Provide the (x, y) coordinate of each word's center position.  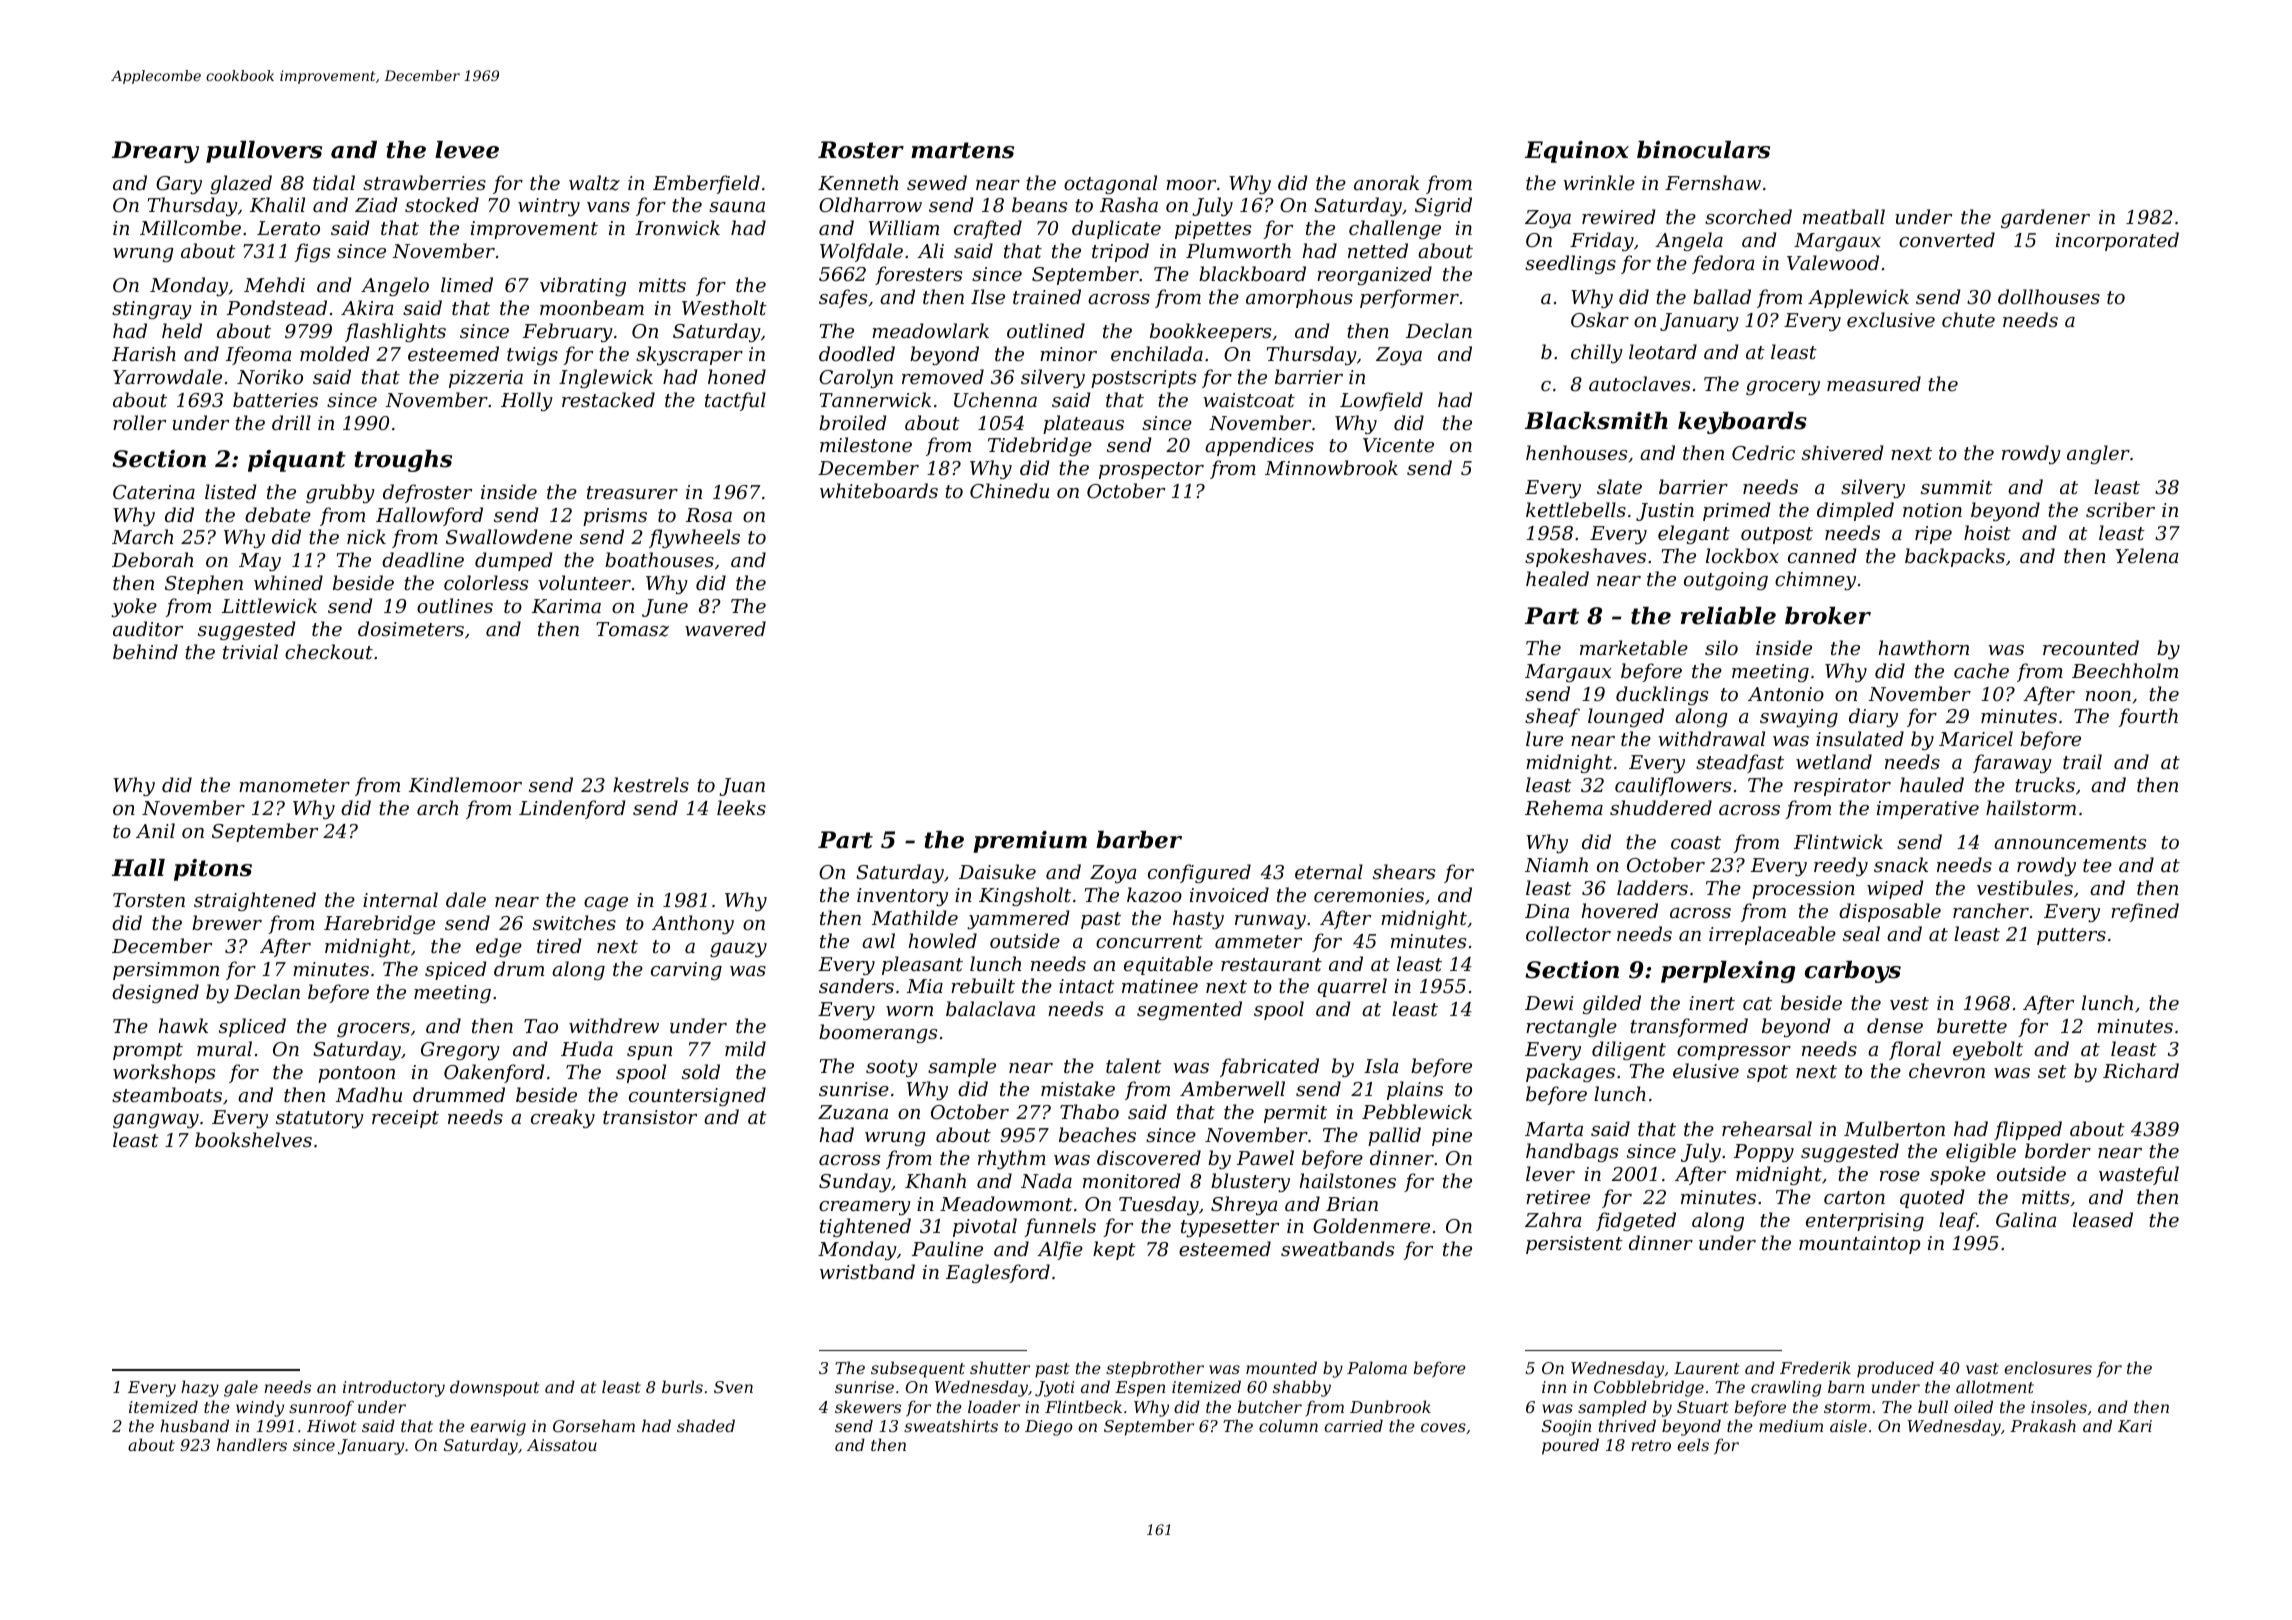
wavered (725, 628)
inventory (902, 897)
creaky (563, 1118)
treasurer (632, 492)
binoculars (1703, 150)
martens (962, 150)
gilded (1612, 1004)
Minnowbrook (1331, 467)
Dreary (155, 152)
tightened (865, 1227)
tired (559, 945)
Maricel (1976, 738)
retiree (1558, 1197)
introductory (394, 1388)
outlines (455, 605)
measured (1874, 383)
